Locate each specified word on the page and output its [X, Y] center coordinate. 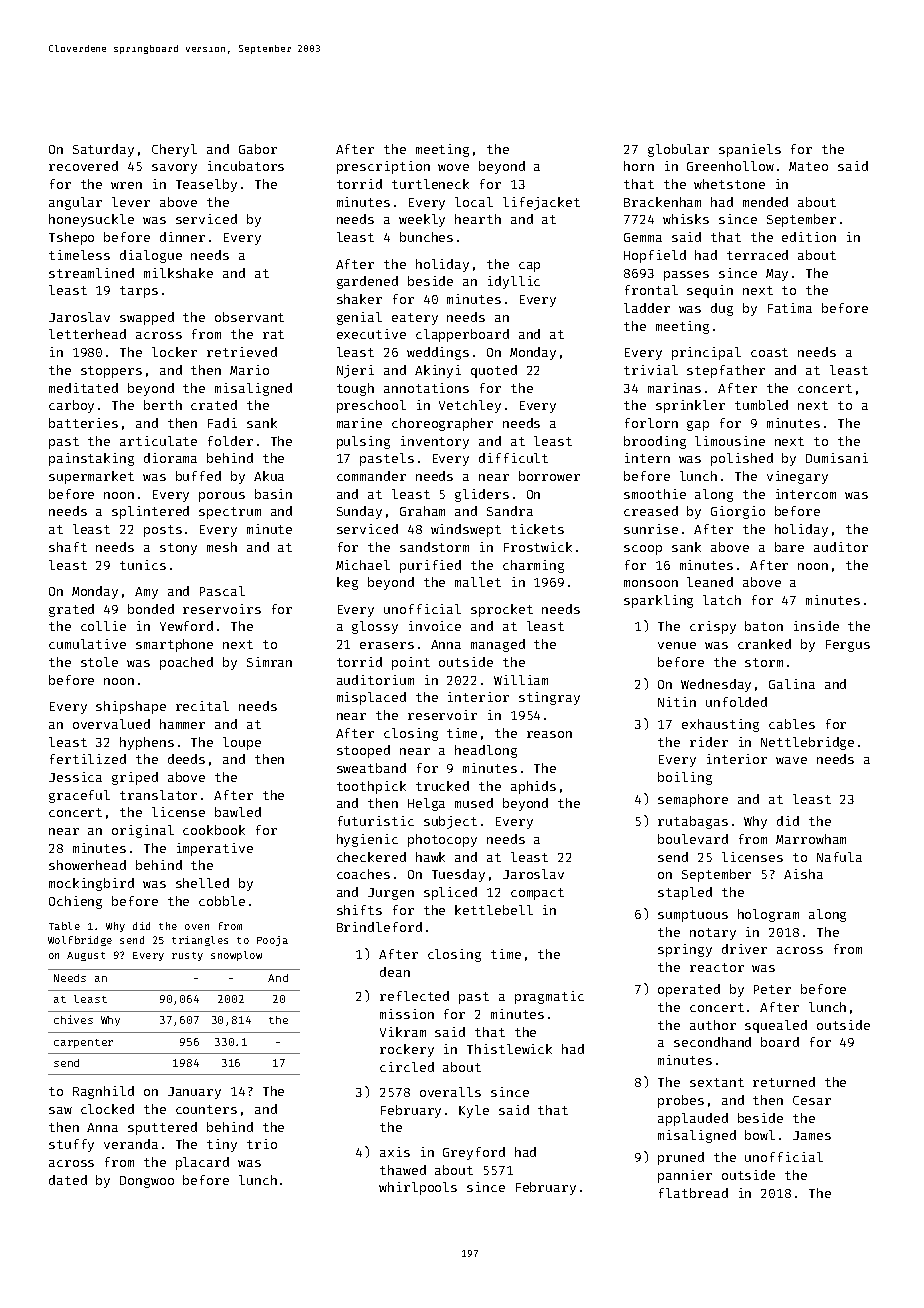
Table [64, 926]
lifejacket [541, 203]
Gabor [258, 149]
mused [474, 803]
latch [722, 600]
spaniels [750, 150]
